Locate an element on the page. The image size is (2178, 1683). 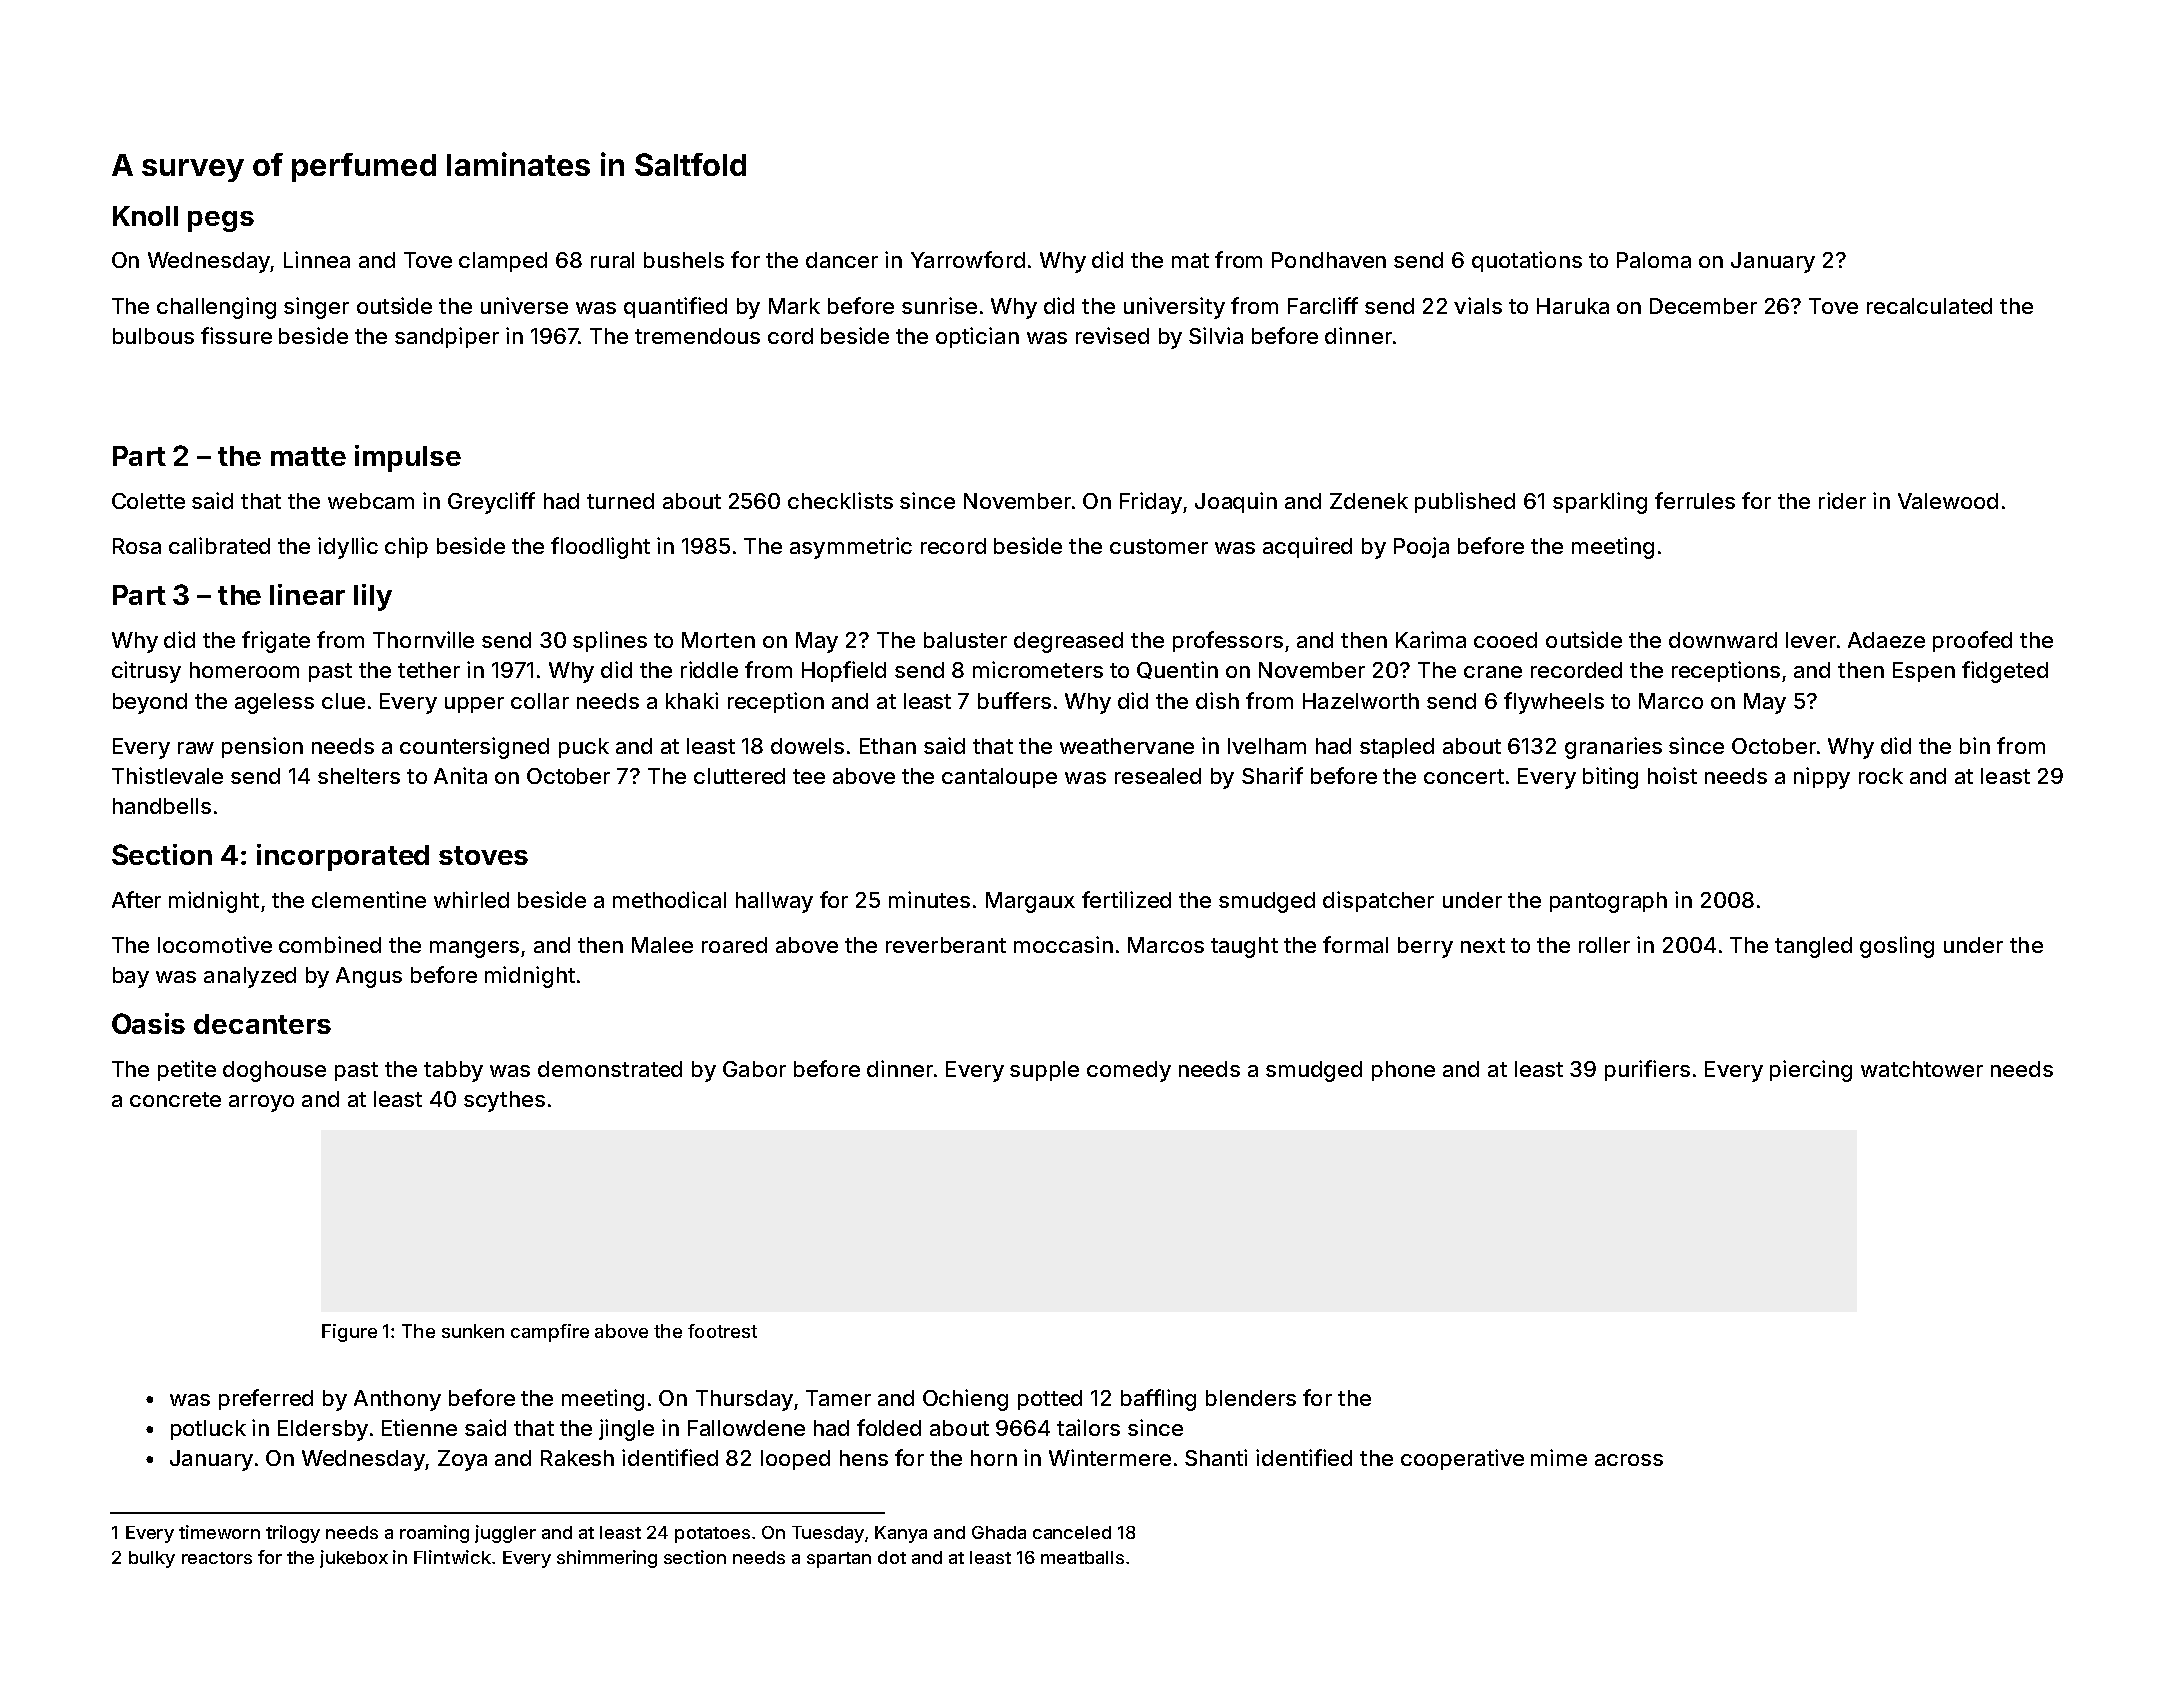
Knoll is located at coordinates (145, 216).
